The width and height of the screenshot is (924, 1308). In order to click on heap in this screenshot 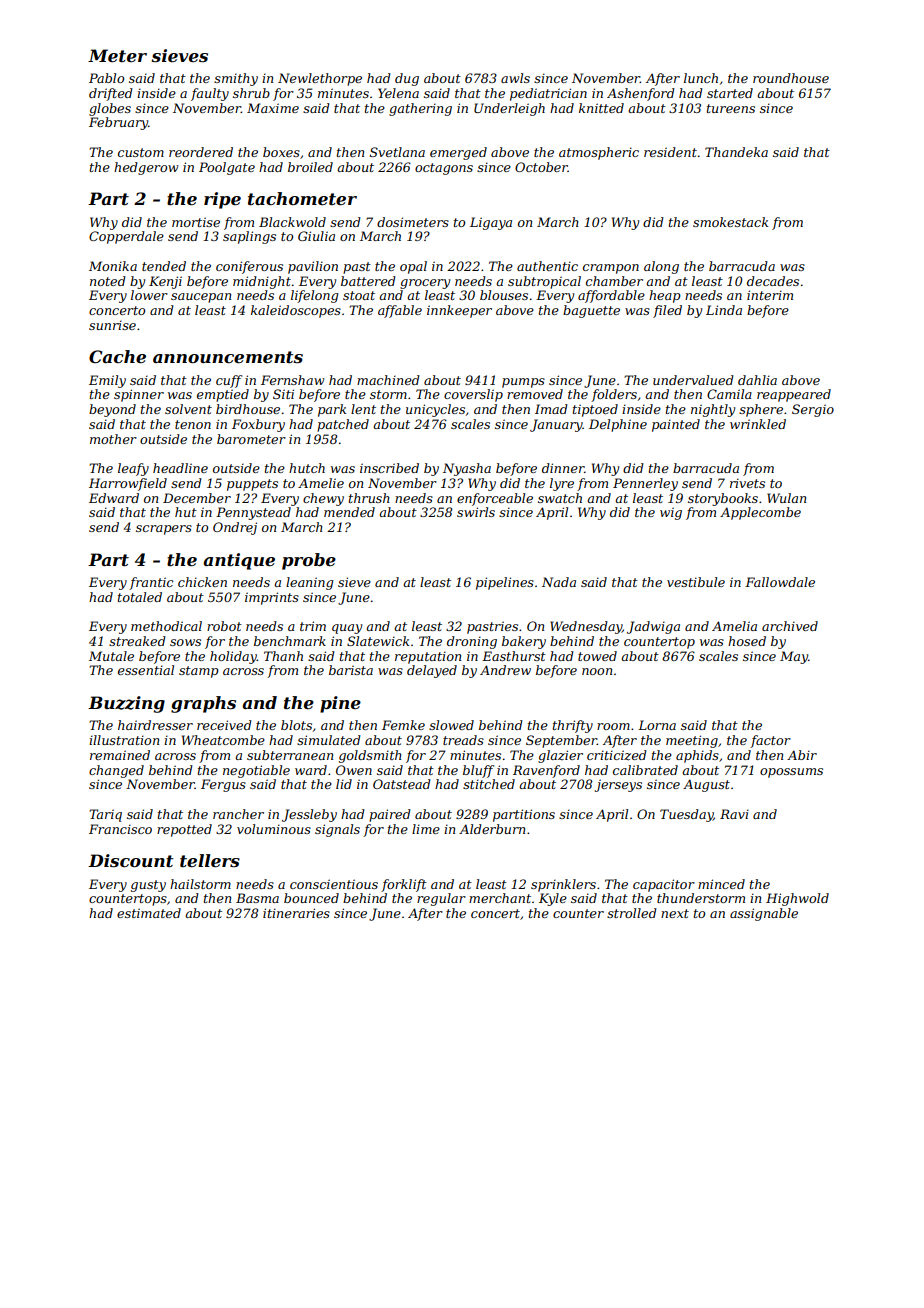, I will do `click(665, 296)`.
